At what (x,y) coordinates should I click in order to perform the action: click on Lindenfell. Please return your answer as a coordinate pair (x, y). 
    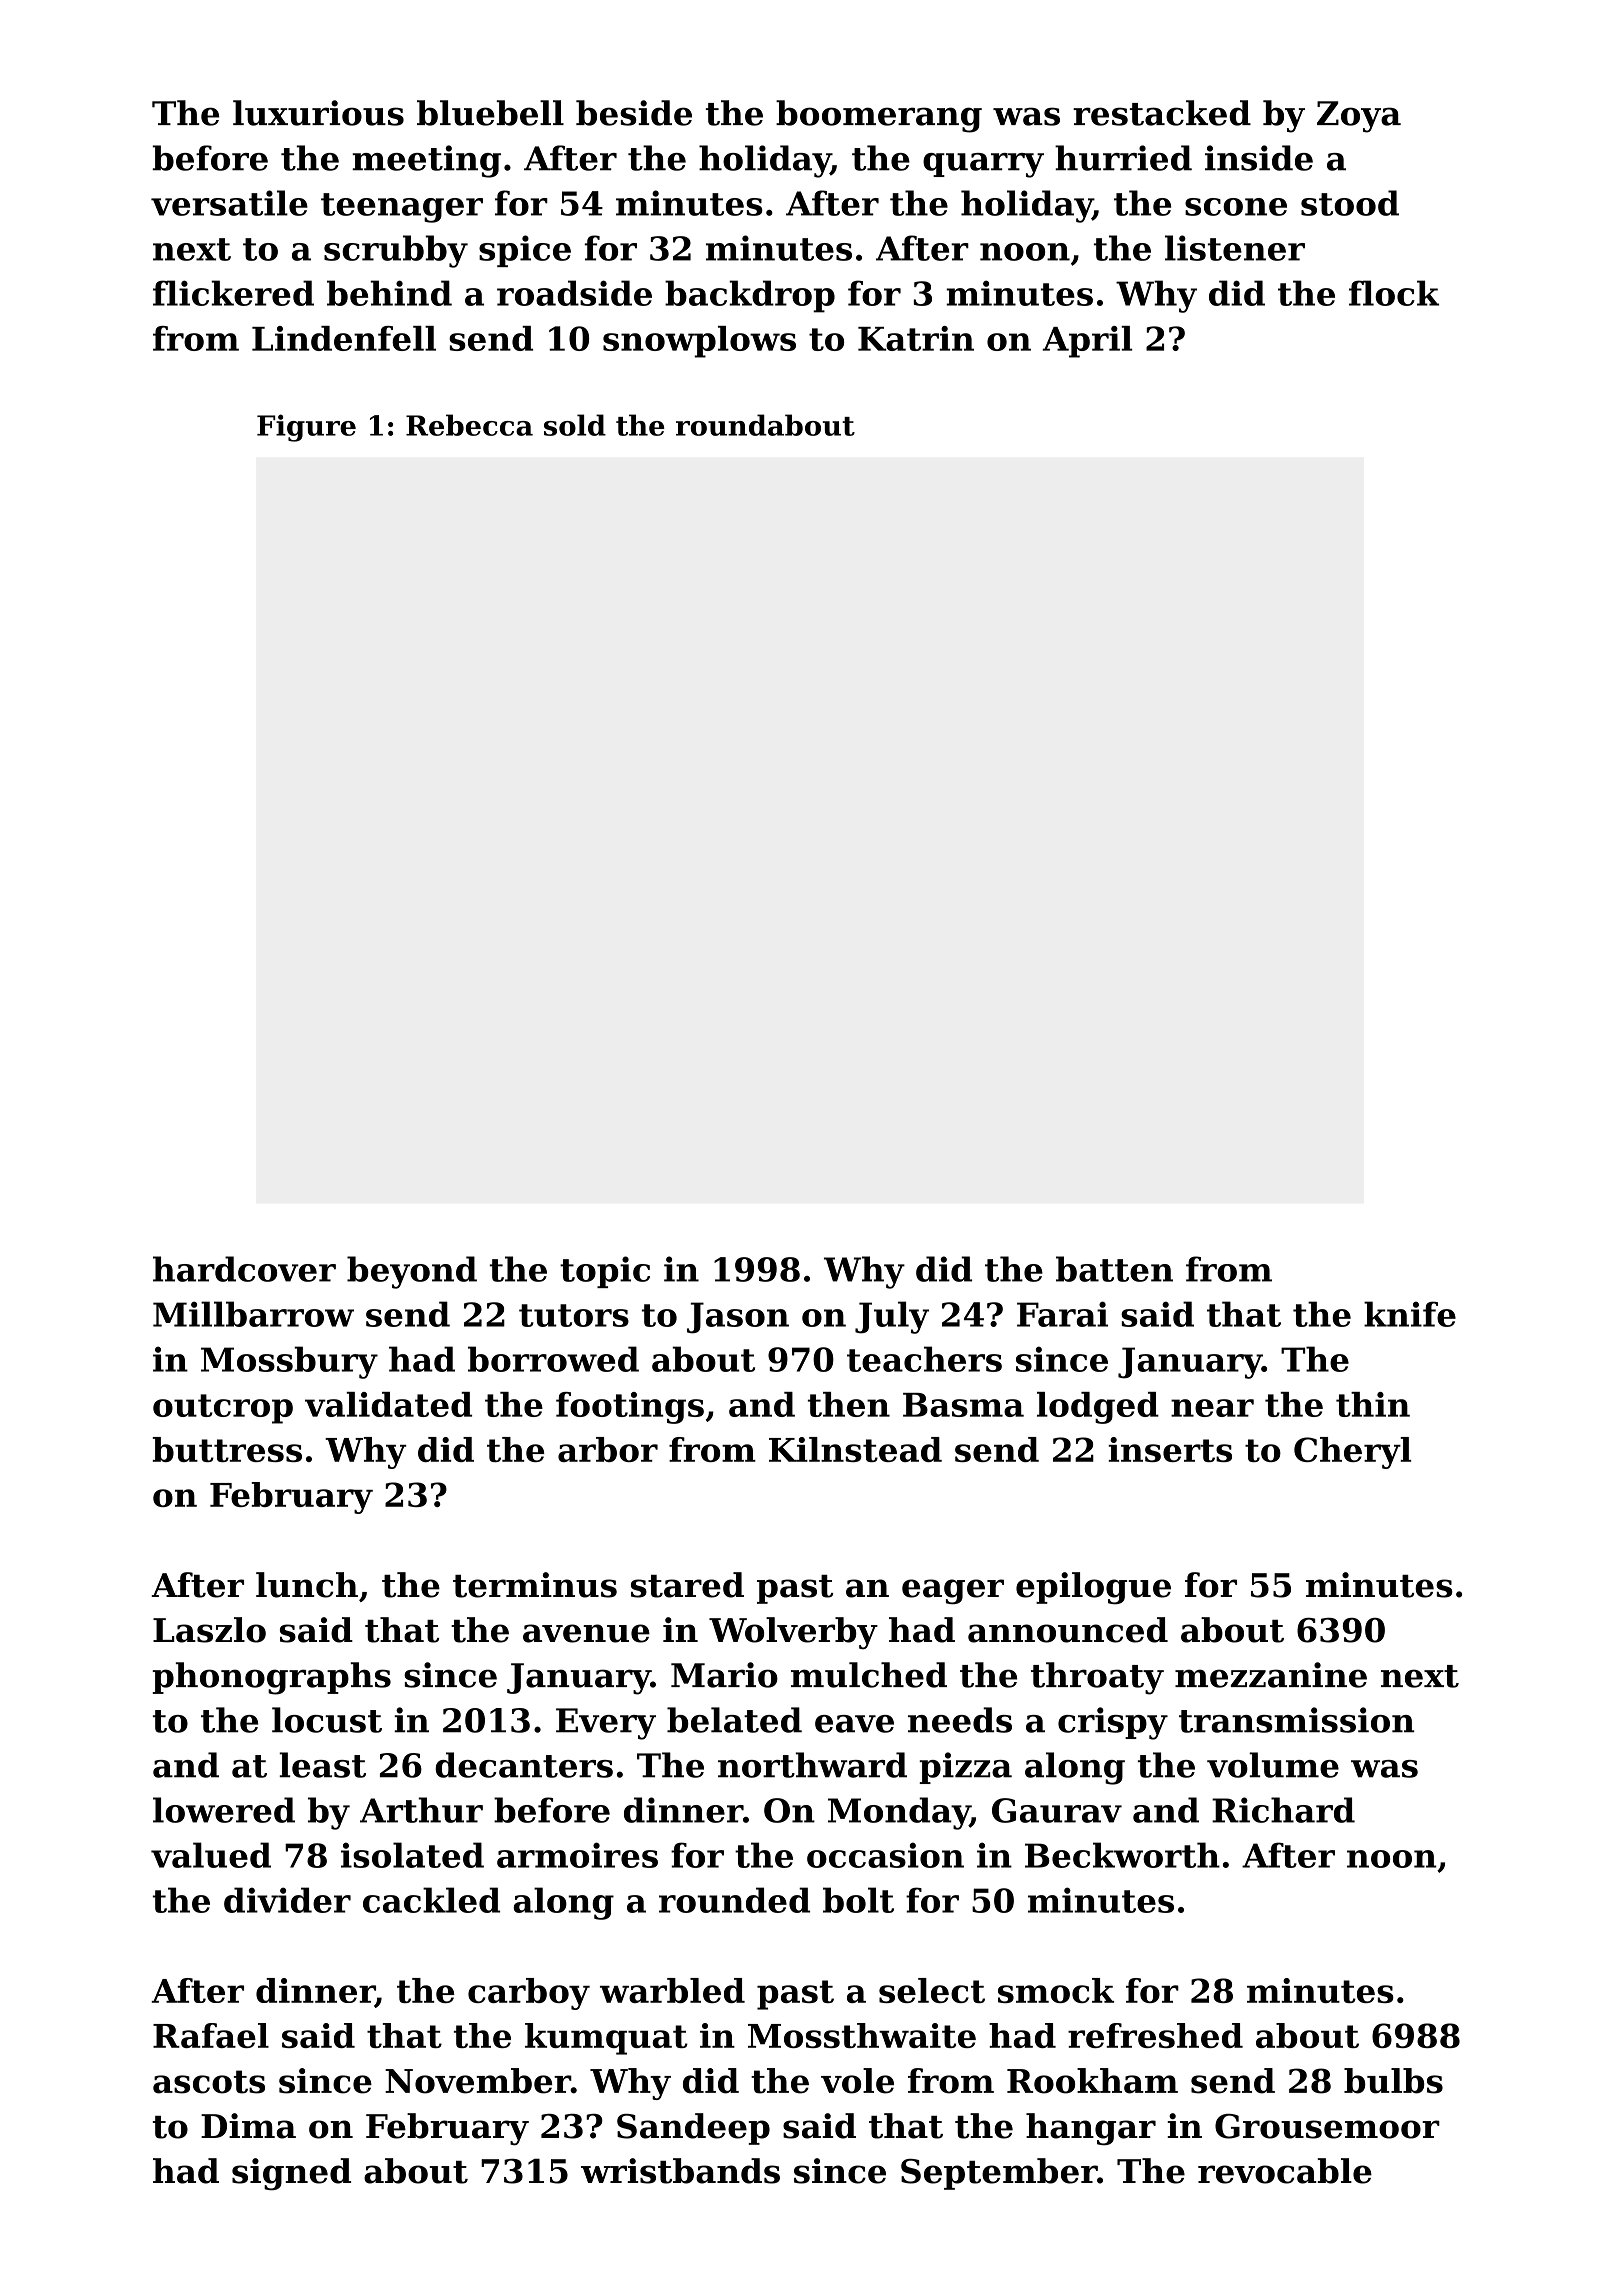
    Looking at the image, I should click on (344, 338).
